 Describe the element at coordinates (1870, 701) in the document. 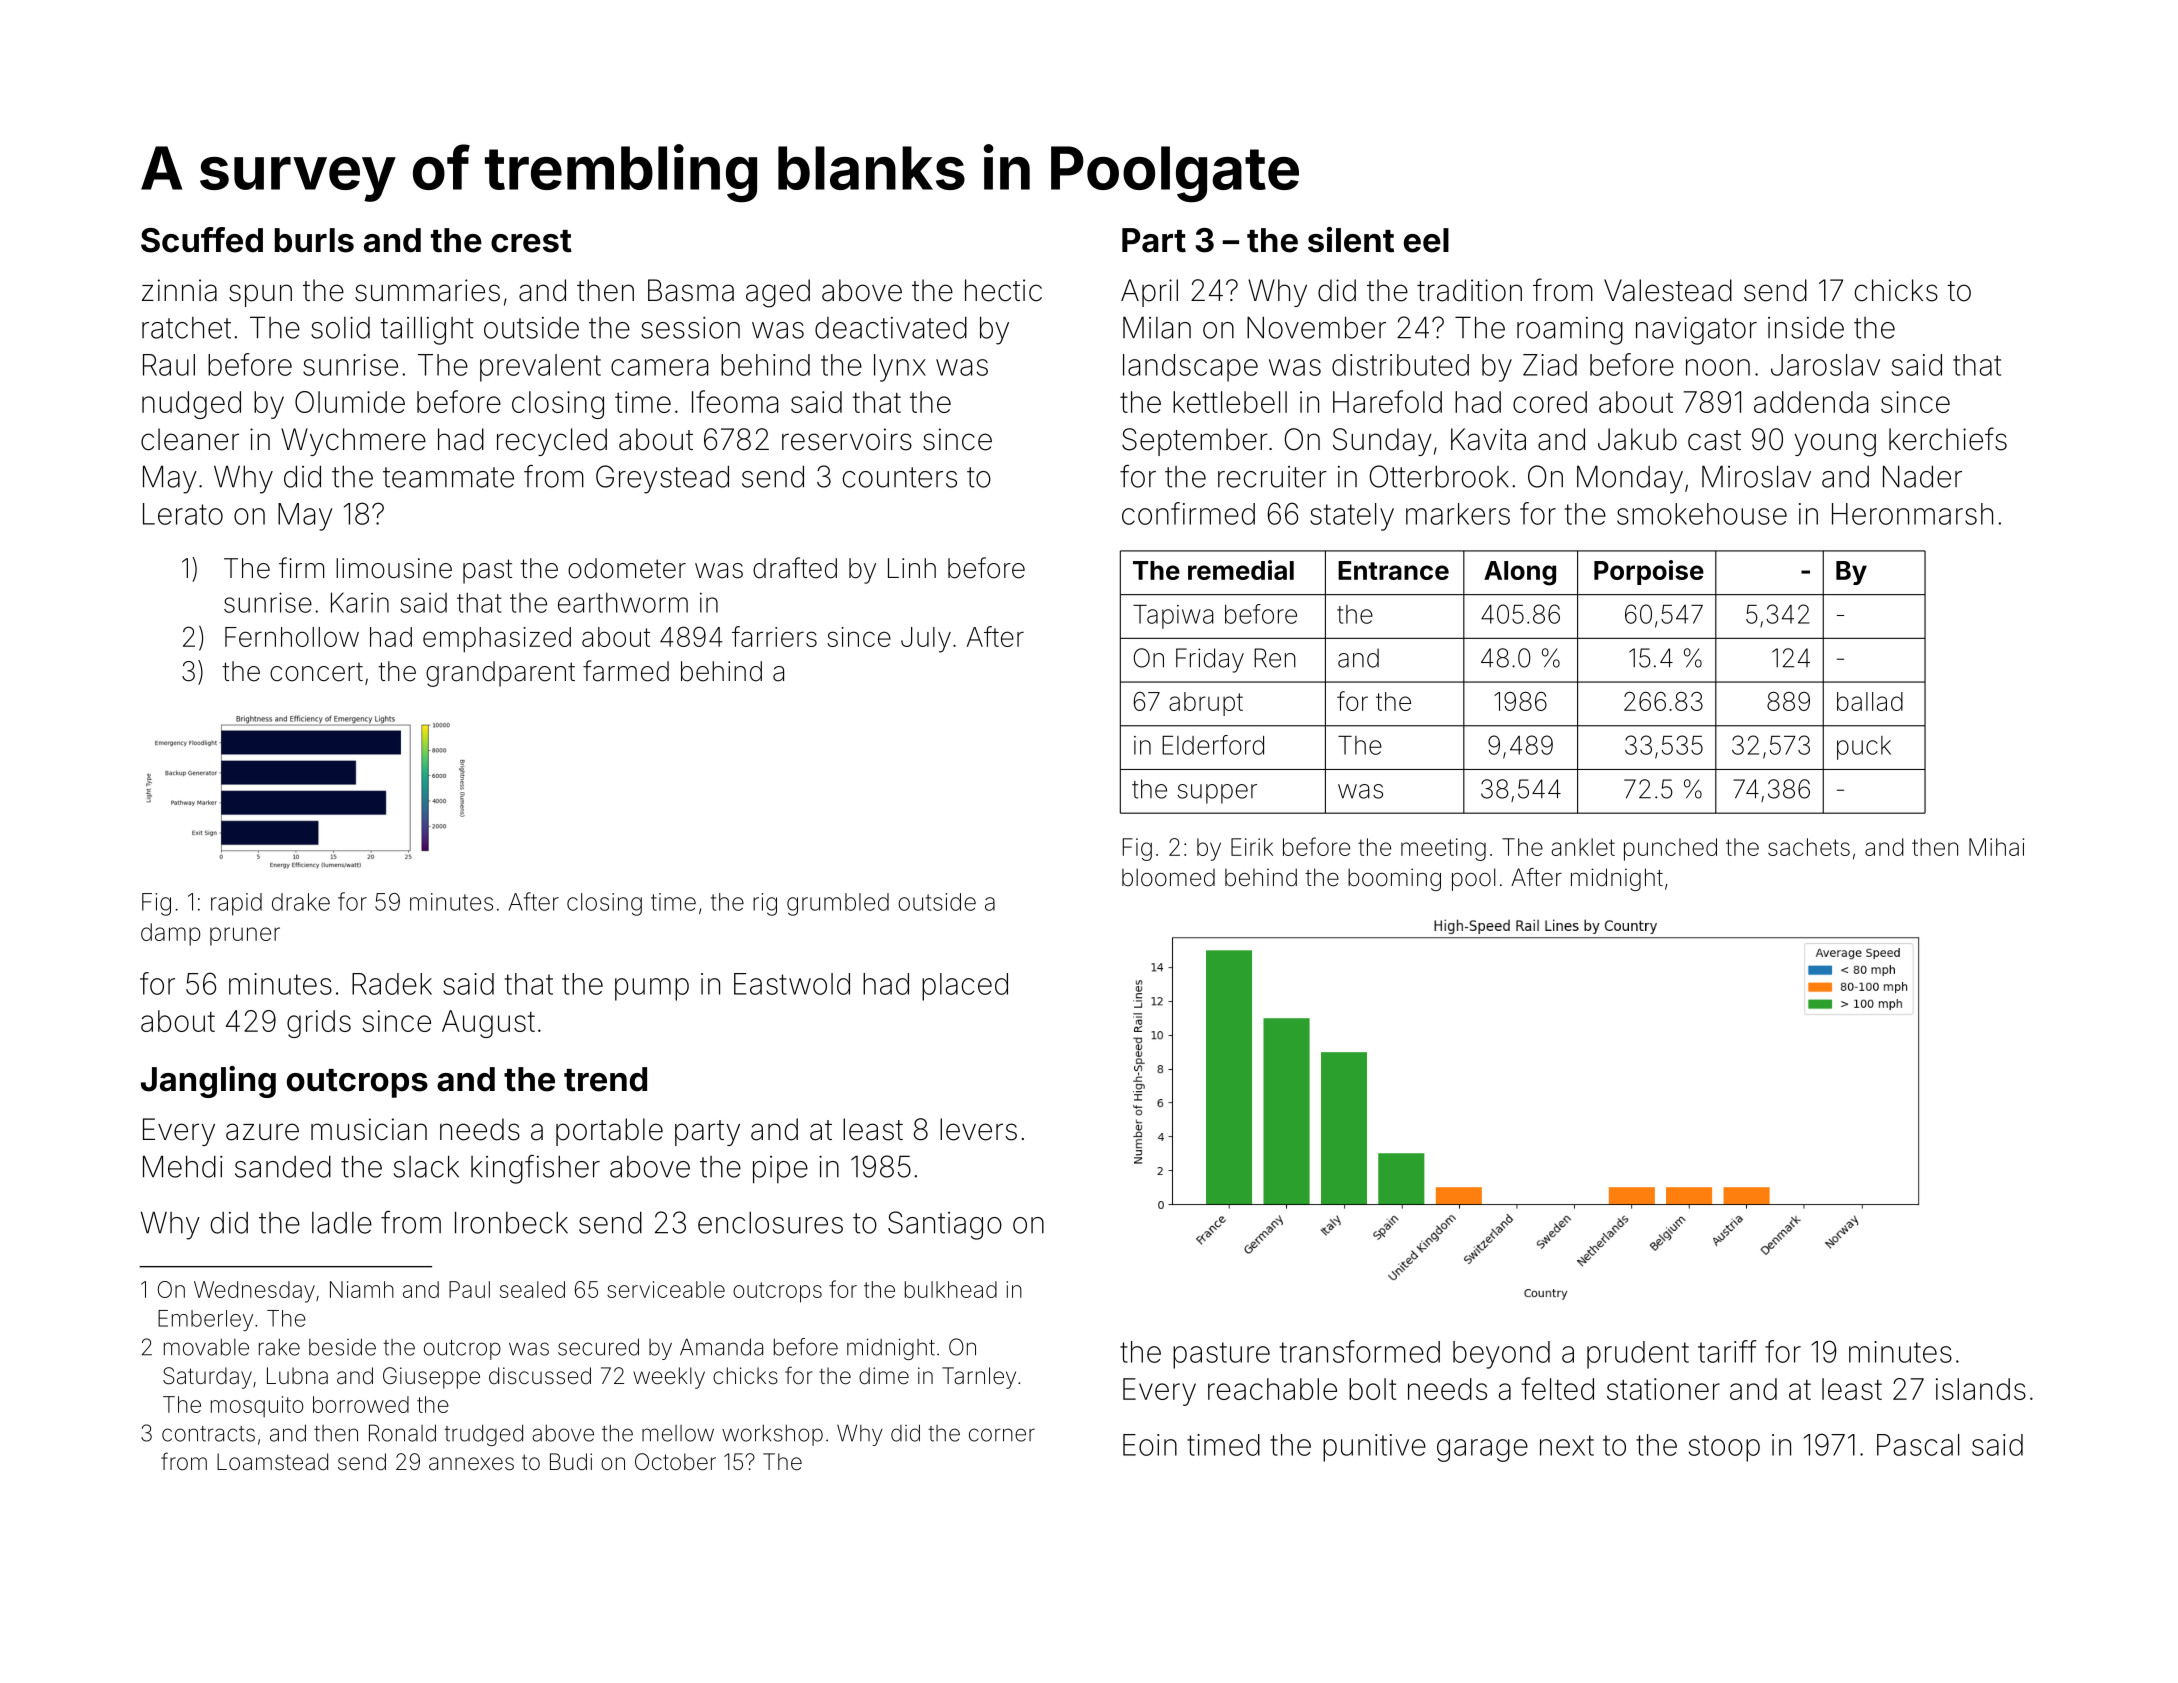

I see `ballad` at that location.
